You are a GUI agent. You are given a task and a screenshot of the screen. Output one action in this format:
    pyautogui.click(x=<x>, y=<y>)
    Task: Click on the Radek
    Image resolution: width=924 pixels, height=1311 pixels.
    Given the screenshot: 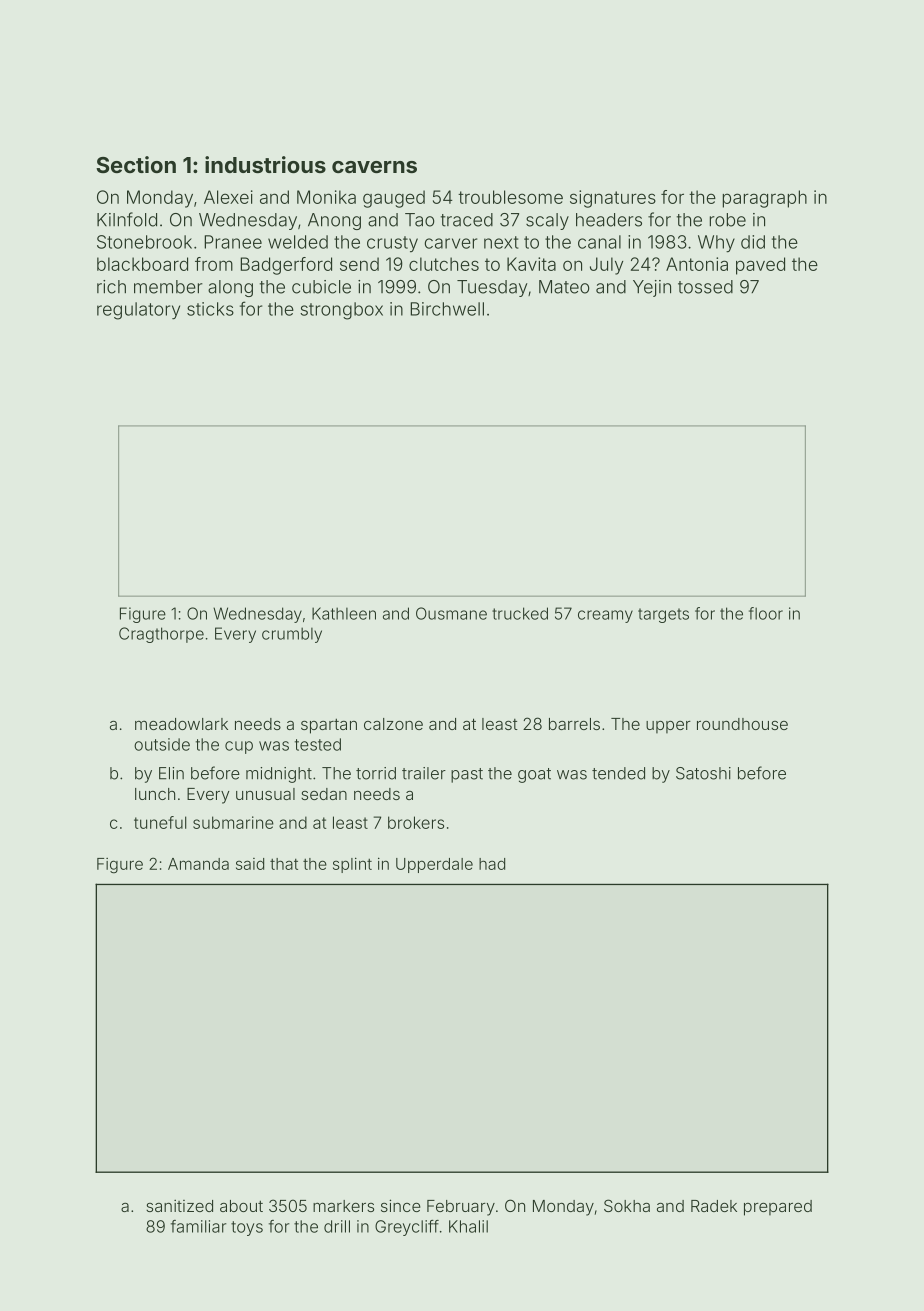 What is the action you would take?
    pyautogui.click(x=714, y=1206)
